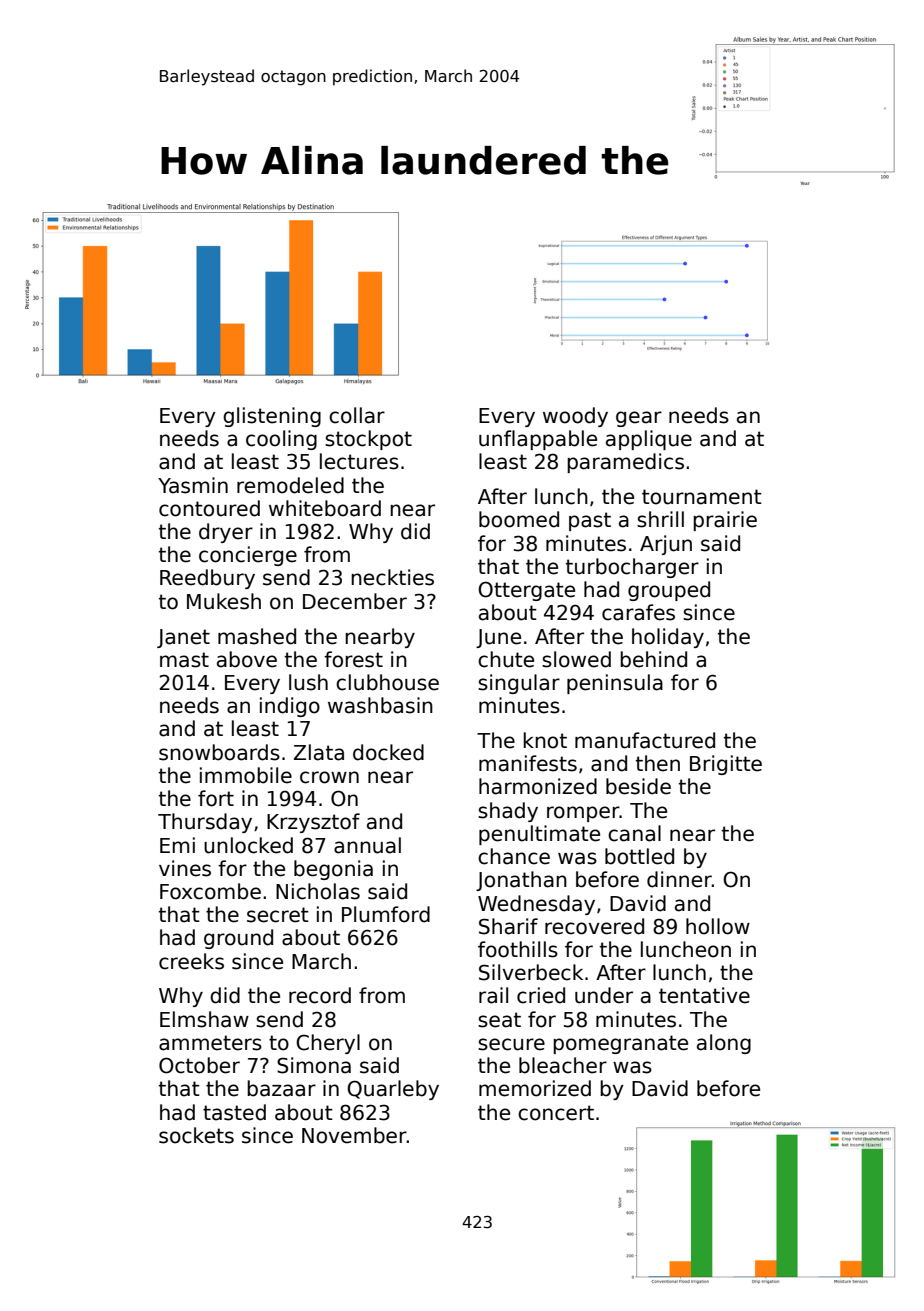 This screenshot has height=1311, width=924. What do you see at coordinates (639, 419) in the screenshot?
I see `gear` at bounding box center [639, 419].
